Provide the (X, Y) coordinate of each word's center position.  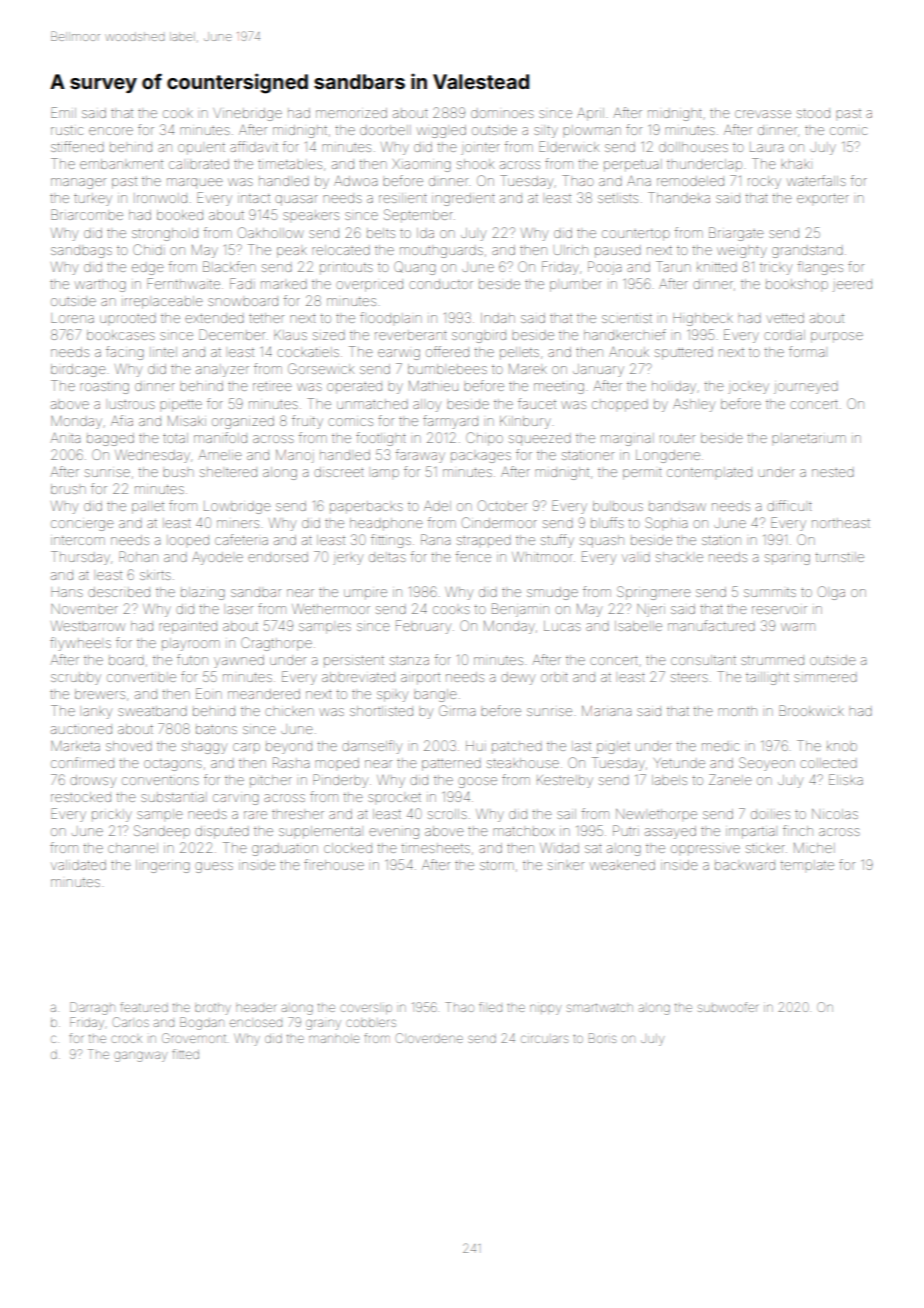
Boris (602, 1038)
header (256, 1008)
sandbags (81, 251)
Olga (831, 593)
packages (481, 457)
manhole (334, 1038)
